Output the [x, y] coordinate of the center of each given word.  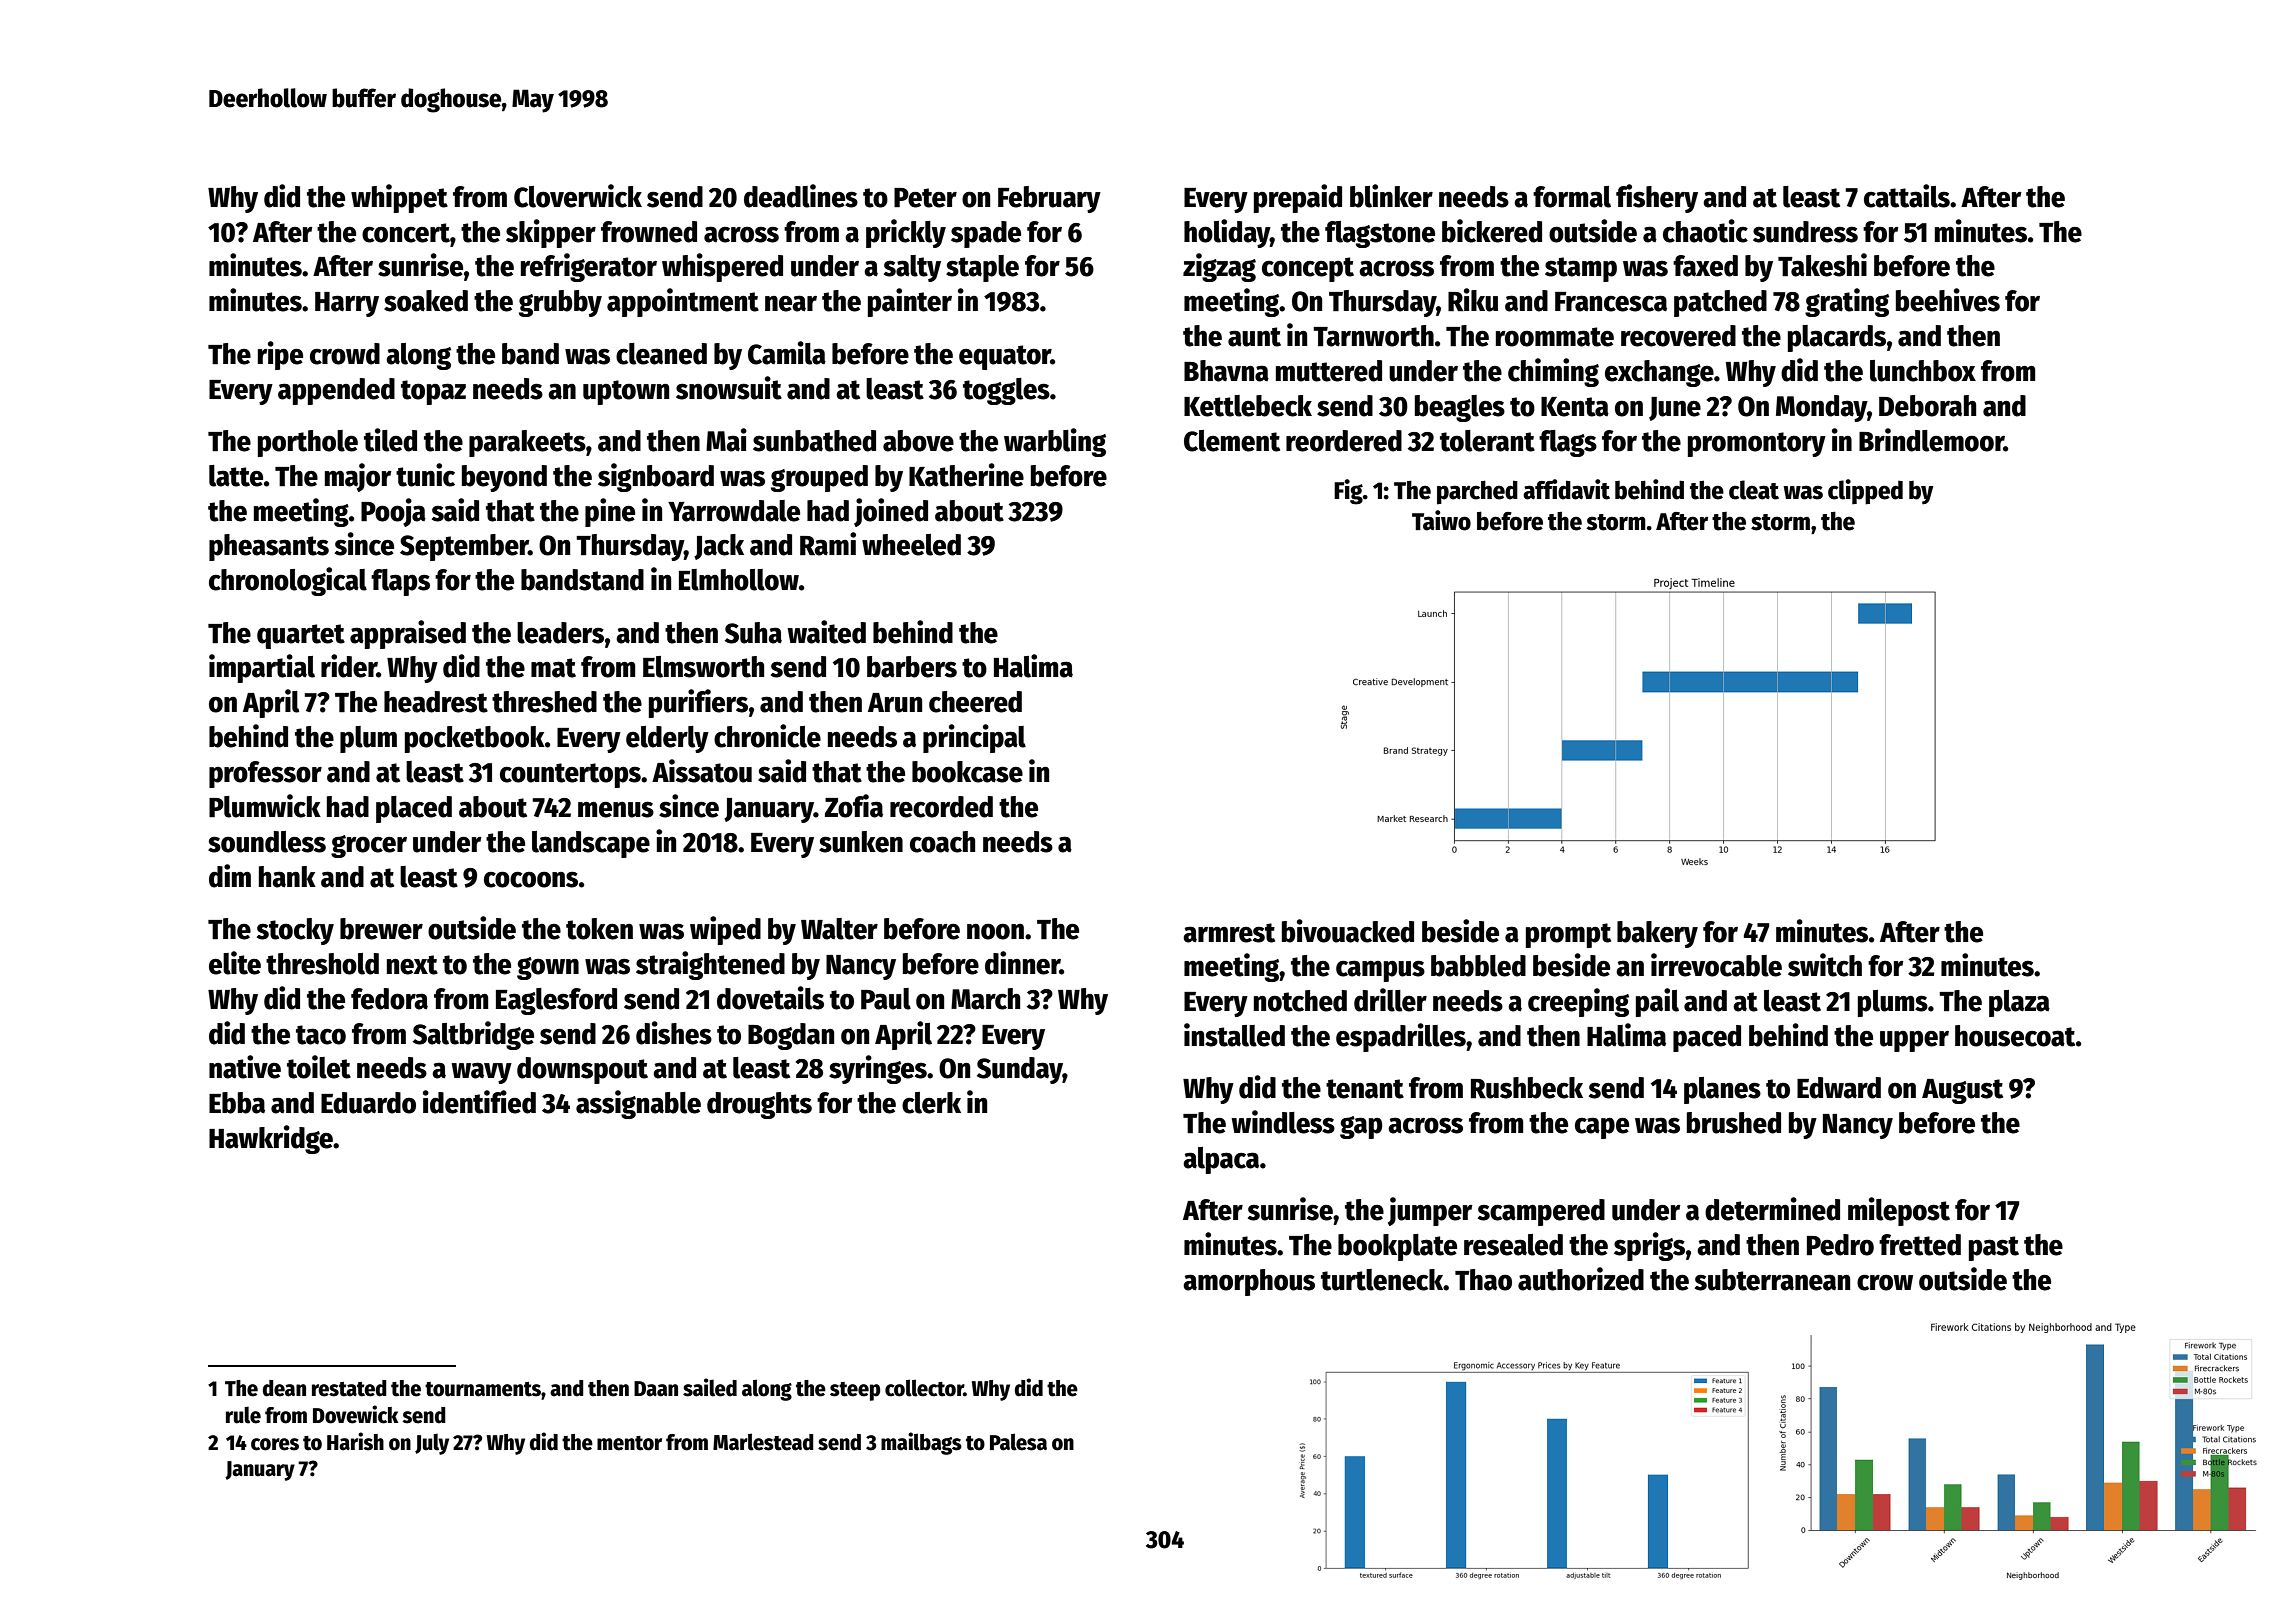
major [358, 477]
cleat [1754, 490]
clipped [1865, 492]
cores [275, 1444]
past [1994, 1248]
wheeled [911, 545]
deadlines [801, 196]
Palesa [1018, 1442]
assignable [638, 1104]
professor [265, 774]
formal [1572, 197]
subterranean [1772, 1280]
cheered [975, 702]
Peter [925, 198]
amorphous [1249, 1282]
